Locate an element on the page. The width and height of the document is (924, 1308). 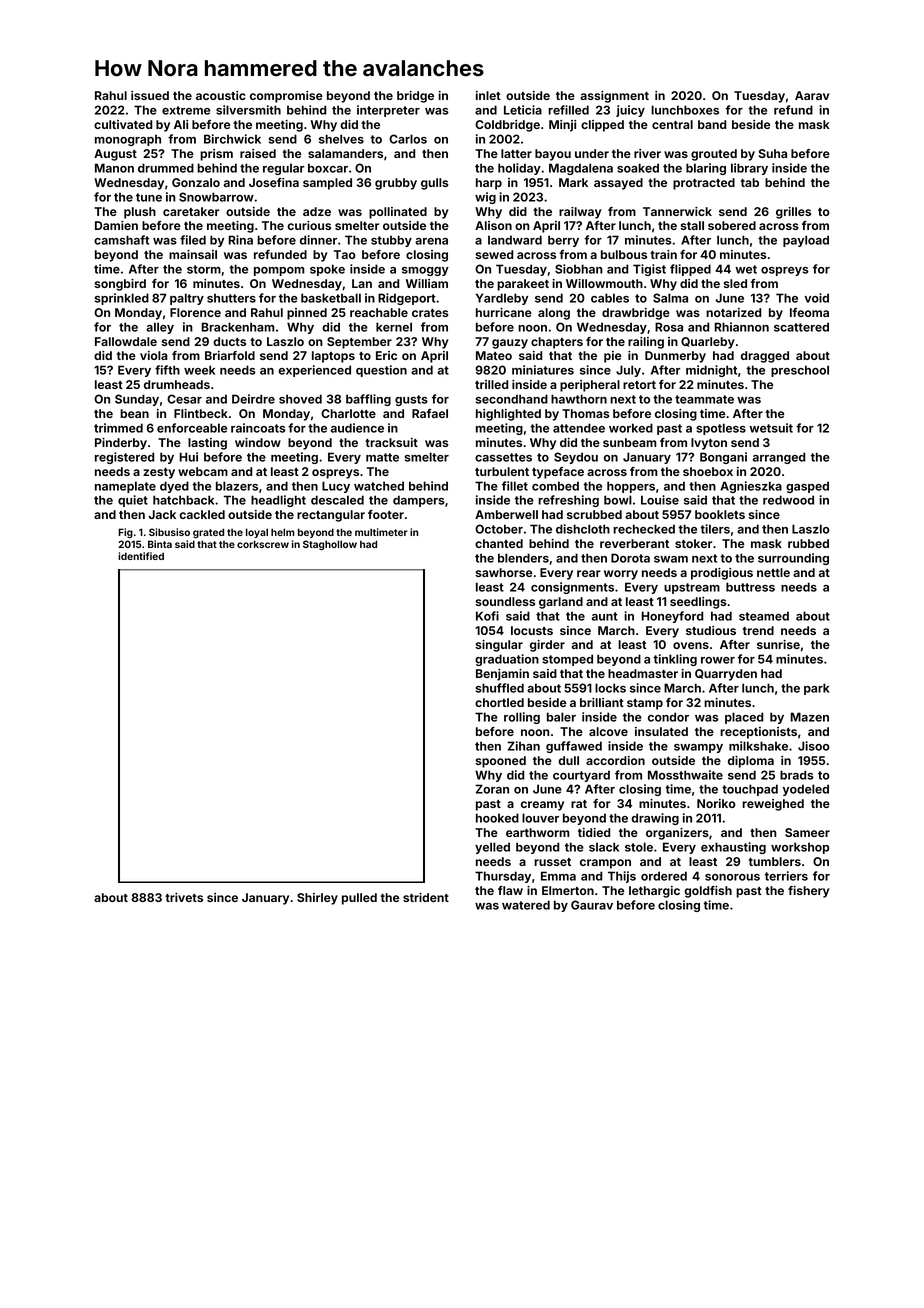
railway is located at coordinates (580, 213).
